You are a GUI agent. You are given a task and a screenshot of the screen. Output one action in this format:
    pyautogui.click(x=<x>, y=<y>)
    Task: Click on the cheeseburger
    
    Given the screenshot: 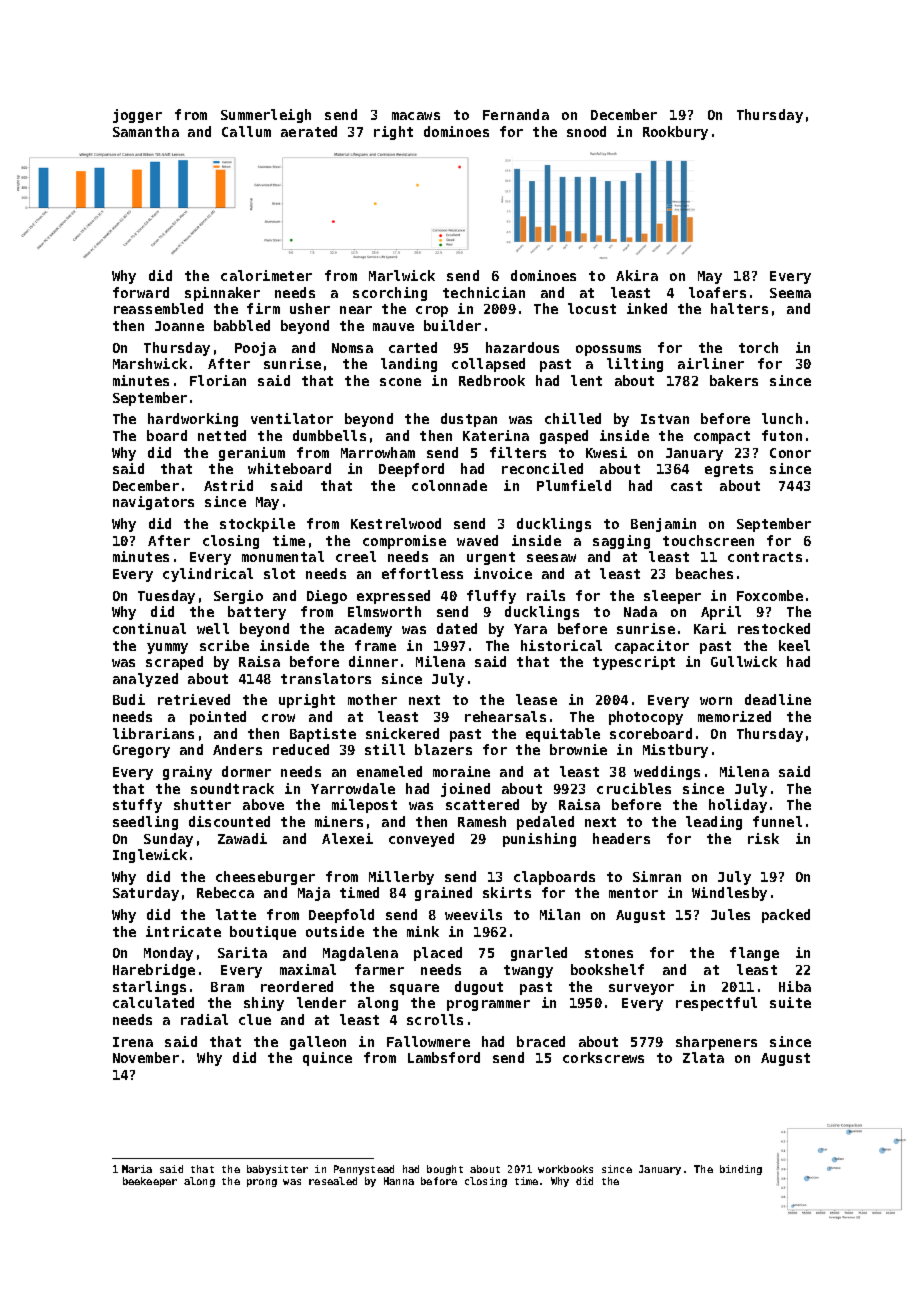 What is the action you would take?
    pyautogui.click(x=265, y=878)
